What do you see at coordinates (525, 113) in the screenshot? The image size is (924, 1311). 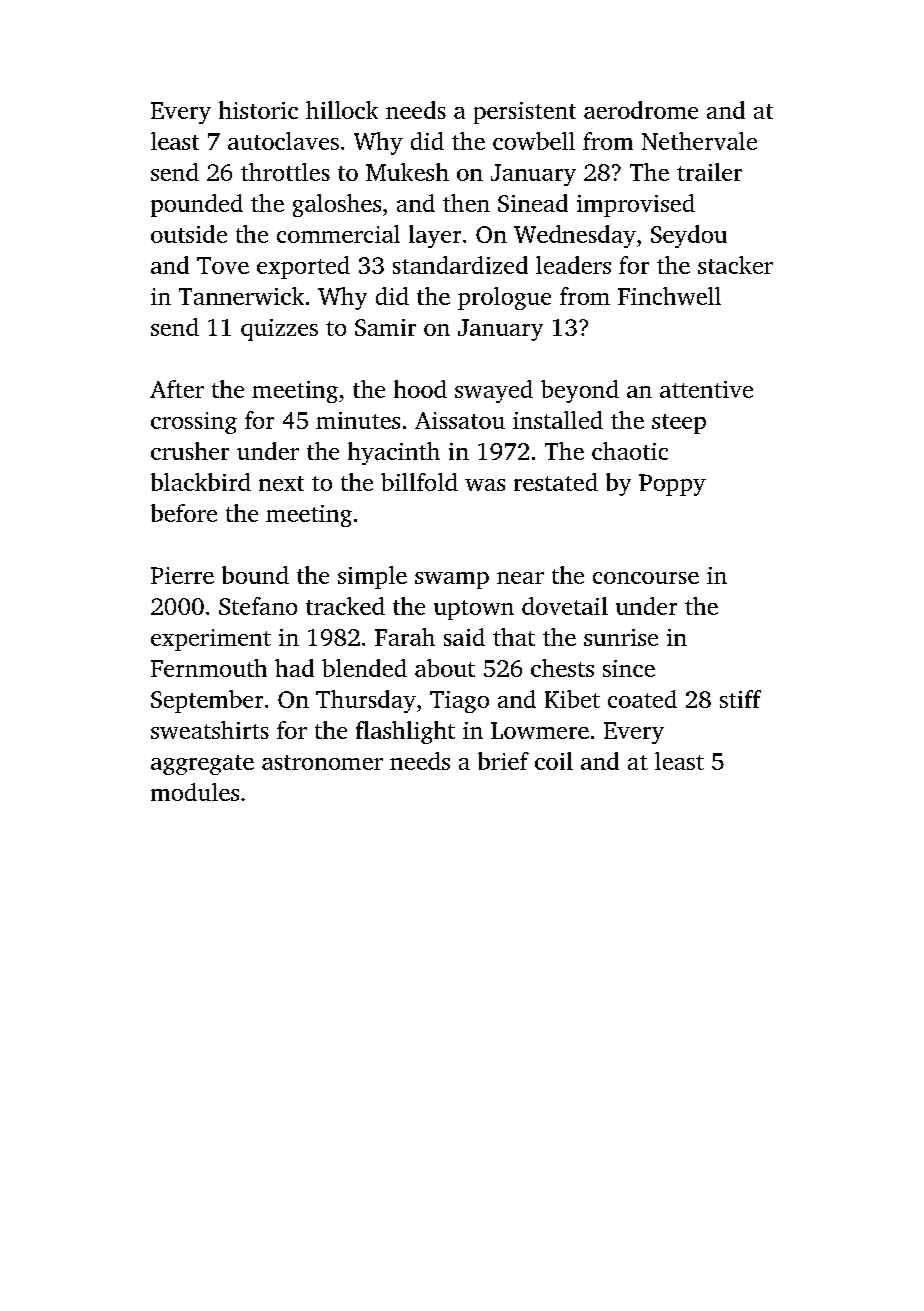 I see `persistent` at bounding box center [525, 113].
